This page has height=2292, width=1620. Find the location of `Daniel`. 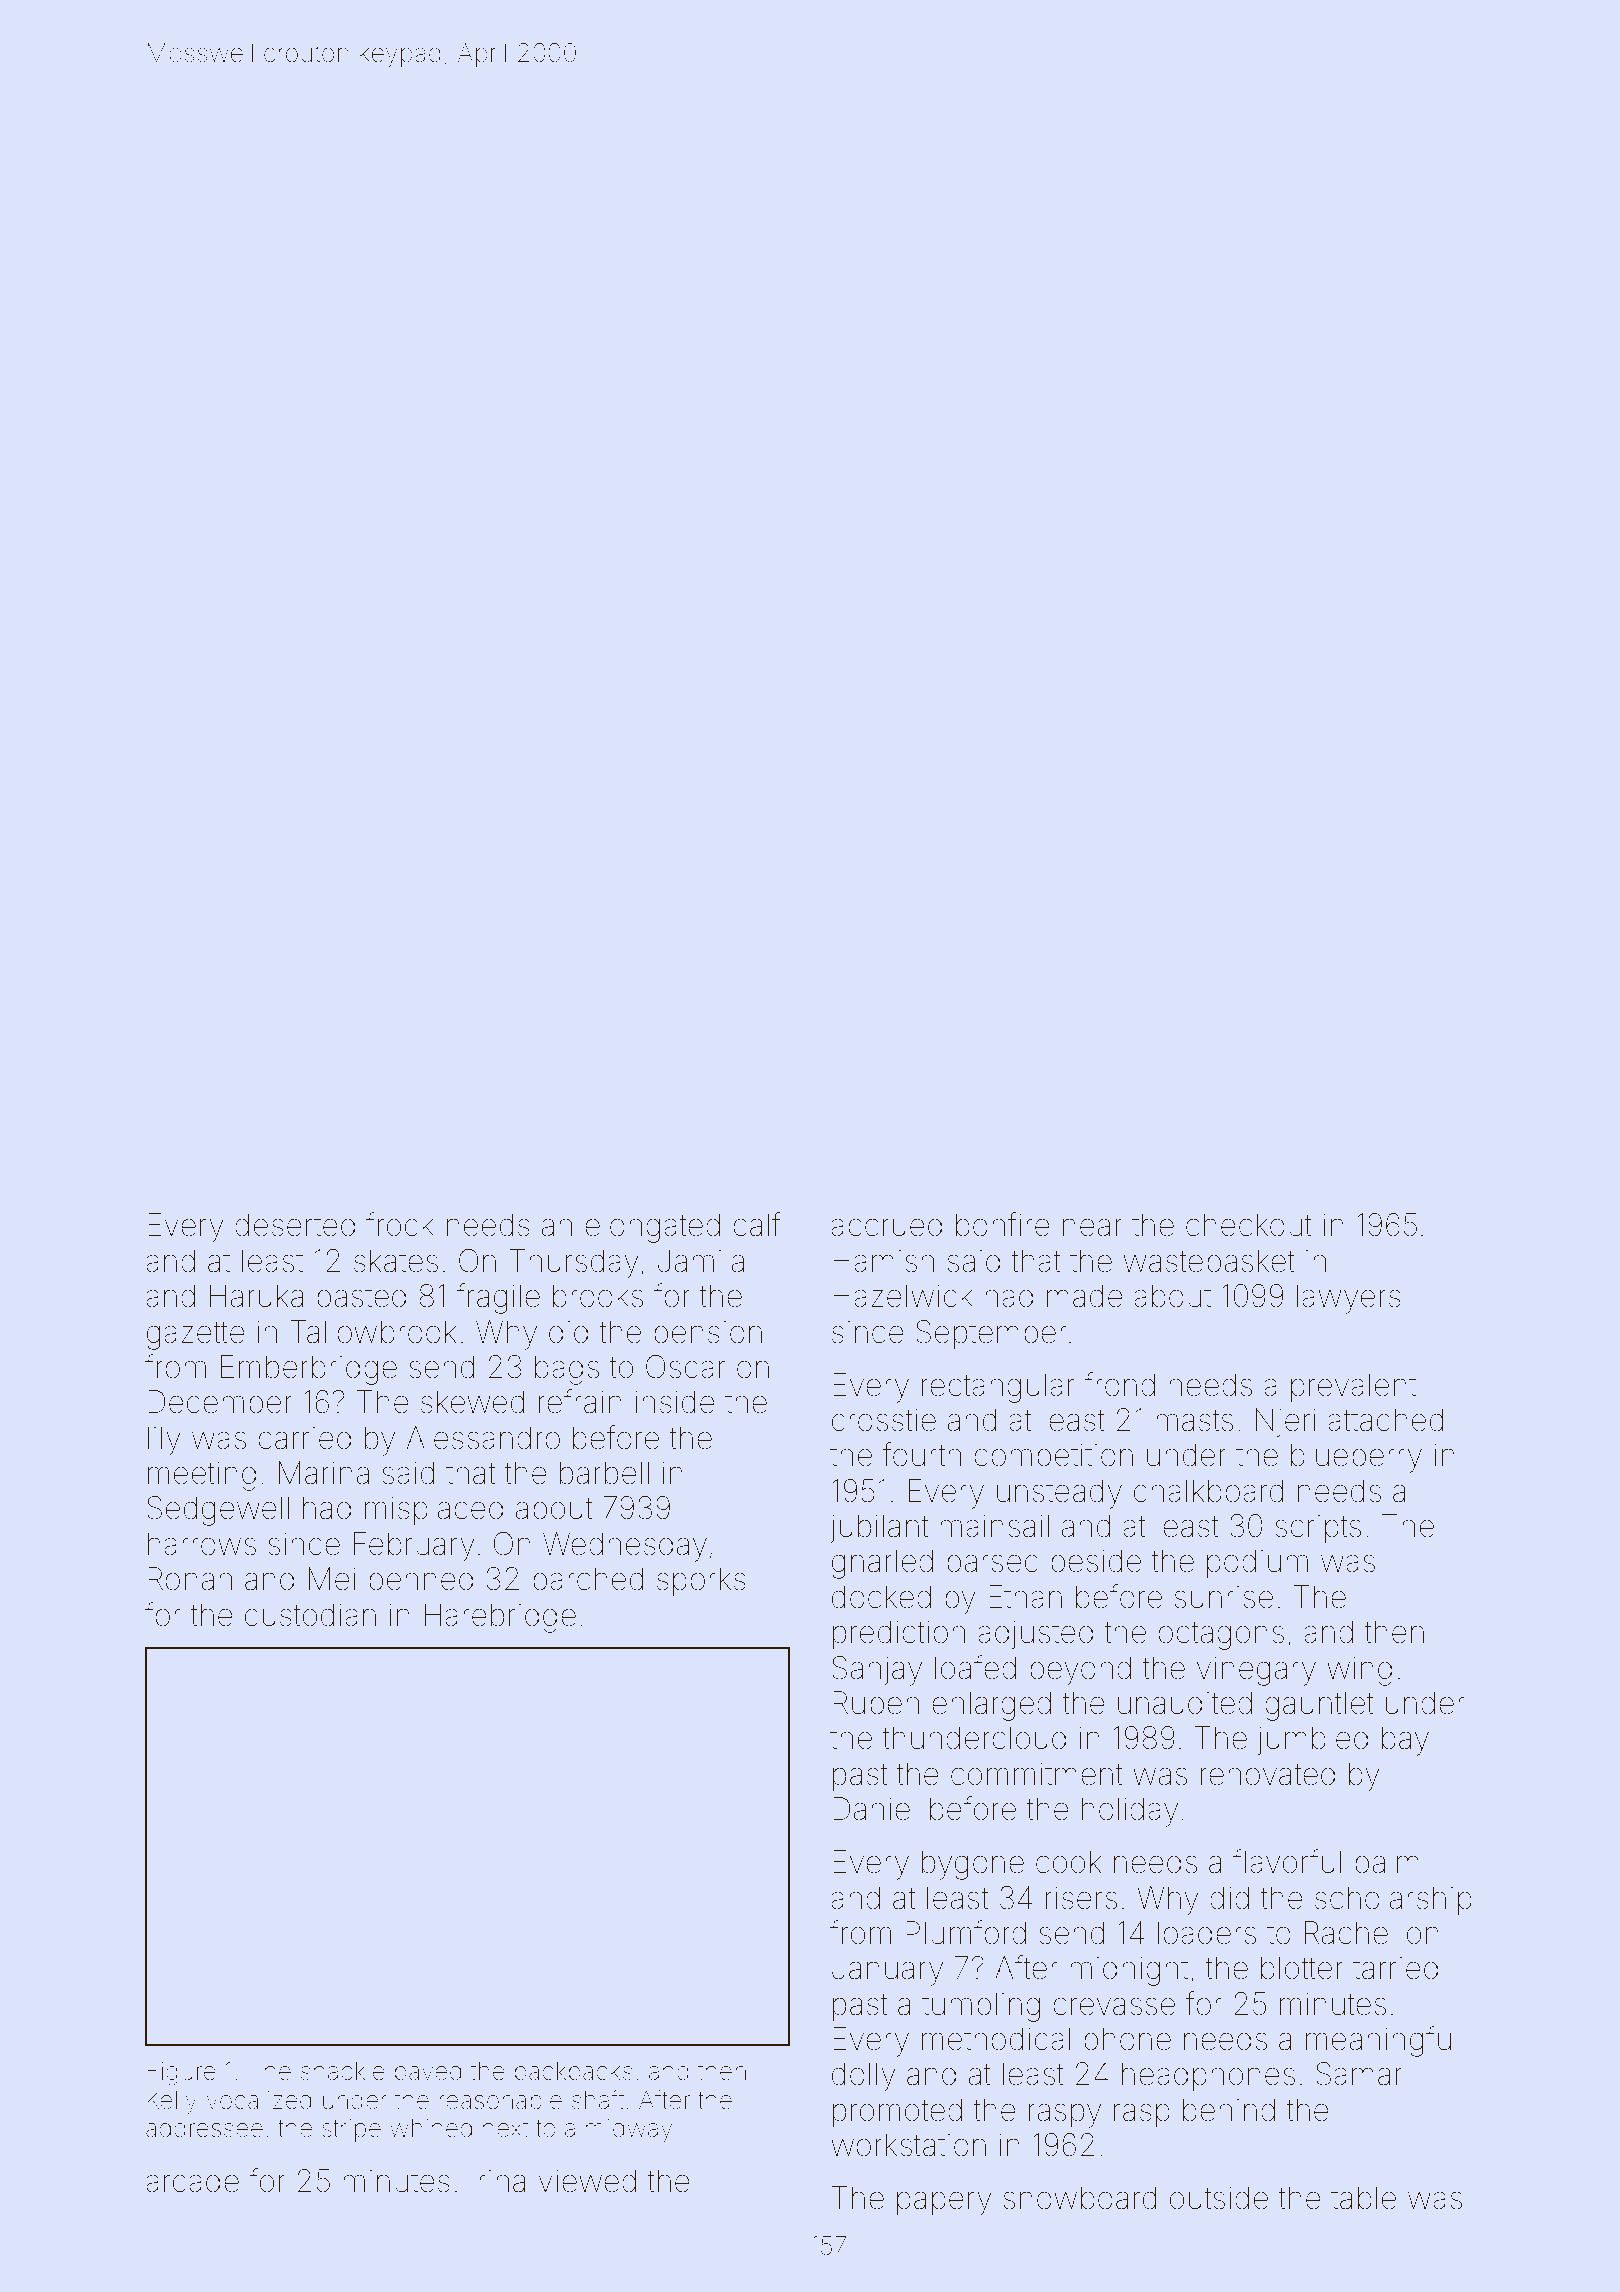

Daniel is located at coordinates (874, 1809).
